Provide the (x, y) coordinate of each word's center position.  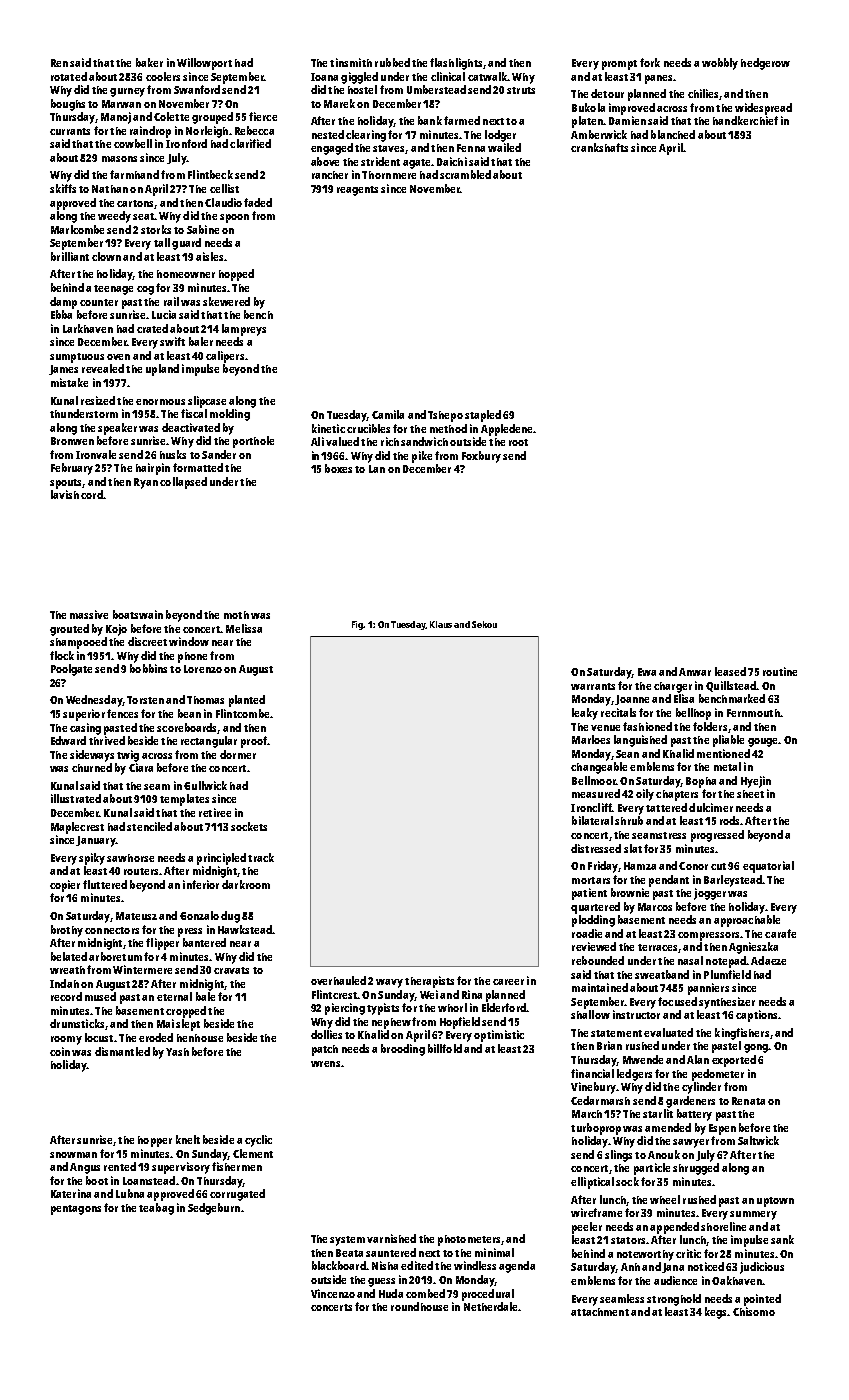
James (63, 370)
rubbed (392, 62)
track (261, 857)
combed (425, 1293)
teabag (156, 1209)
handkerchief (745, 120)
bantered (204, 942)
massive (89, 614)
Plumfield (727, 974)
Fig (358, 625)
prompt (619, 65)
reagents (357, 191)
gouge (762, 742)
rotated (69, 76)
